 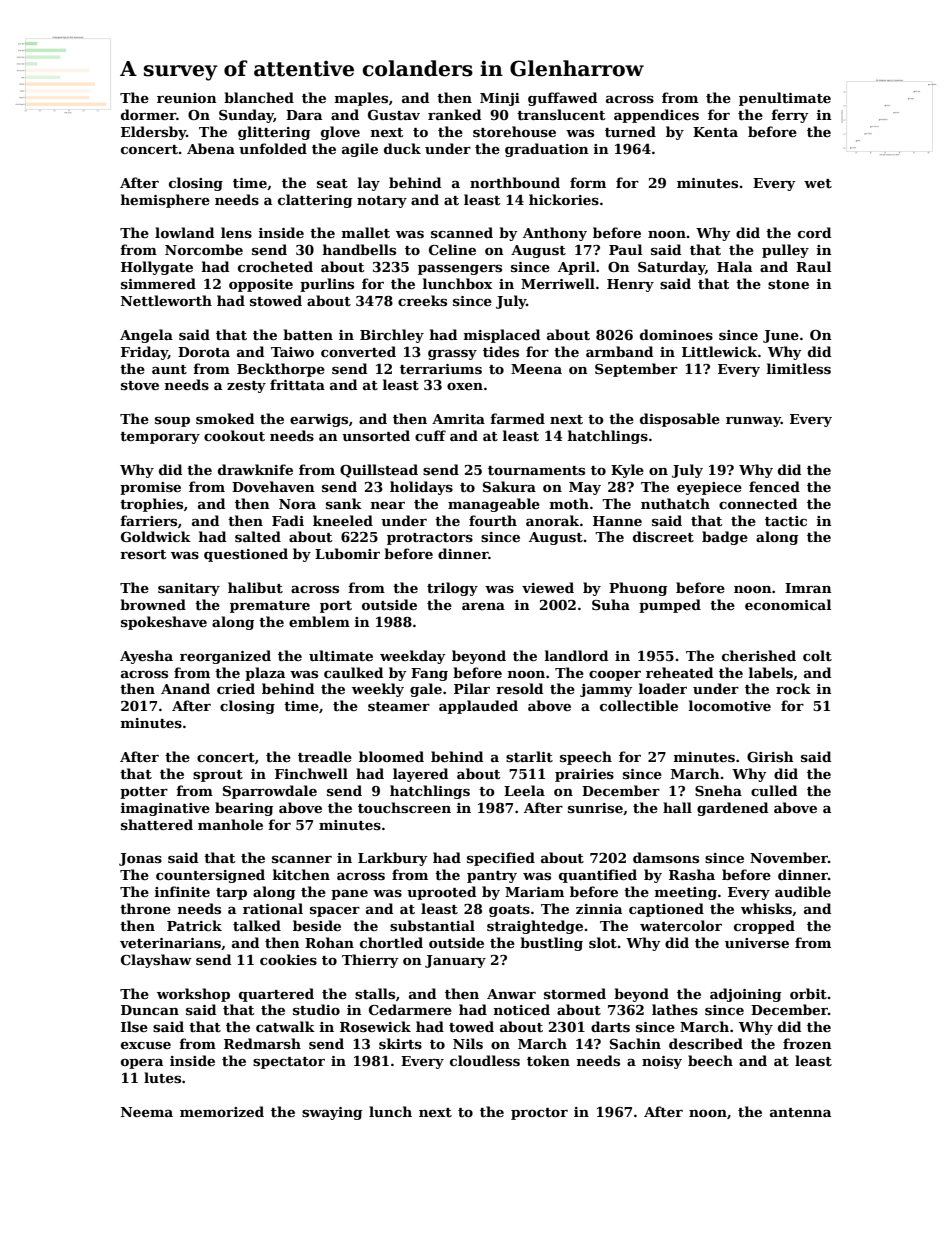 I want to click on Anthony, so click(x=555, y=234).
